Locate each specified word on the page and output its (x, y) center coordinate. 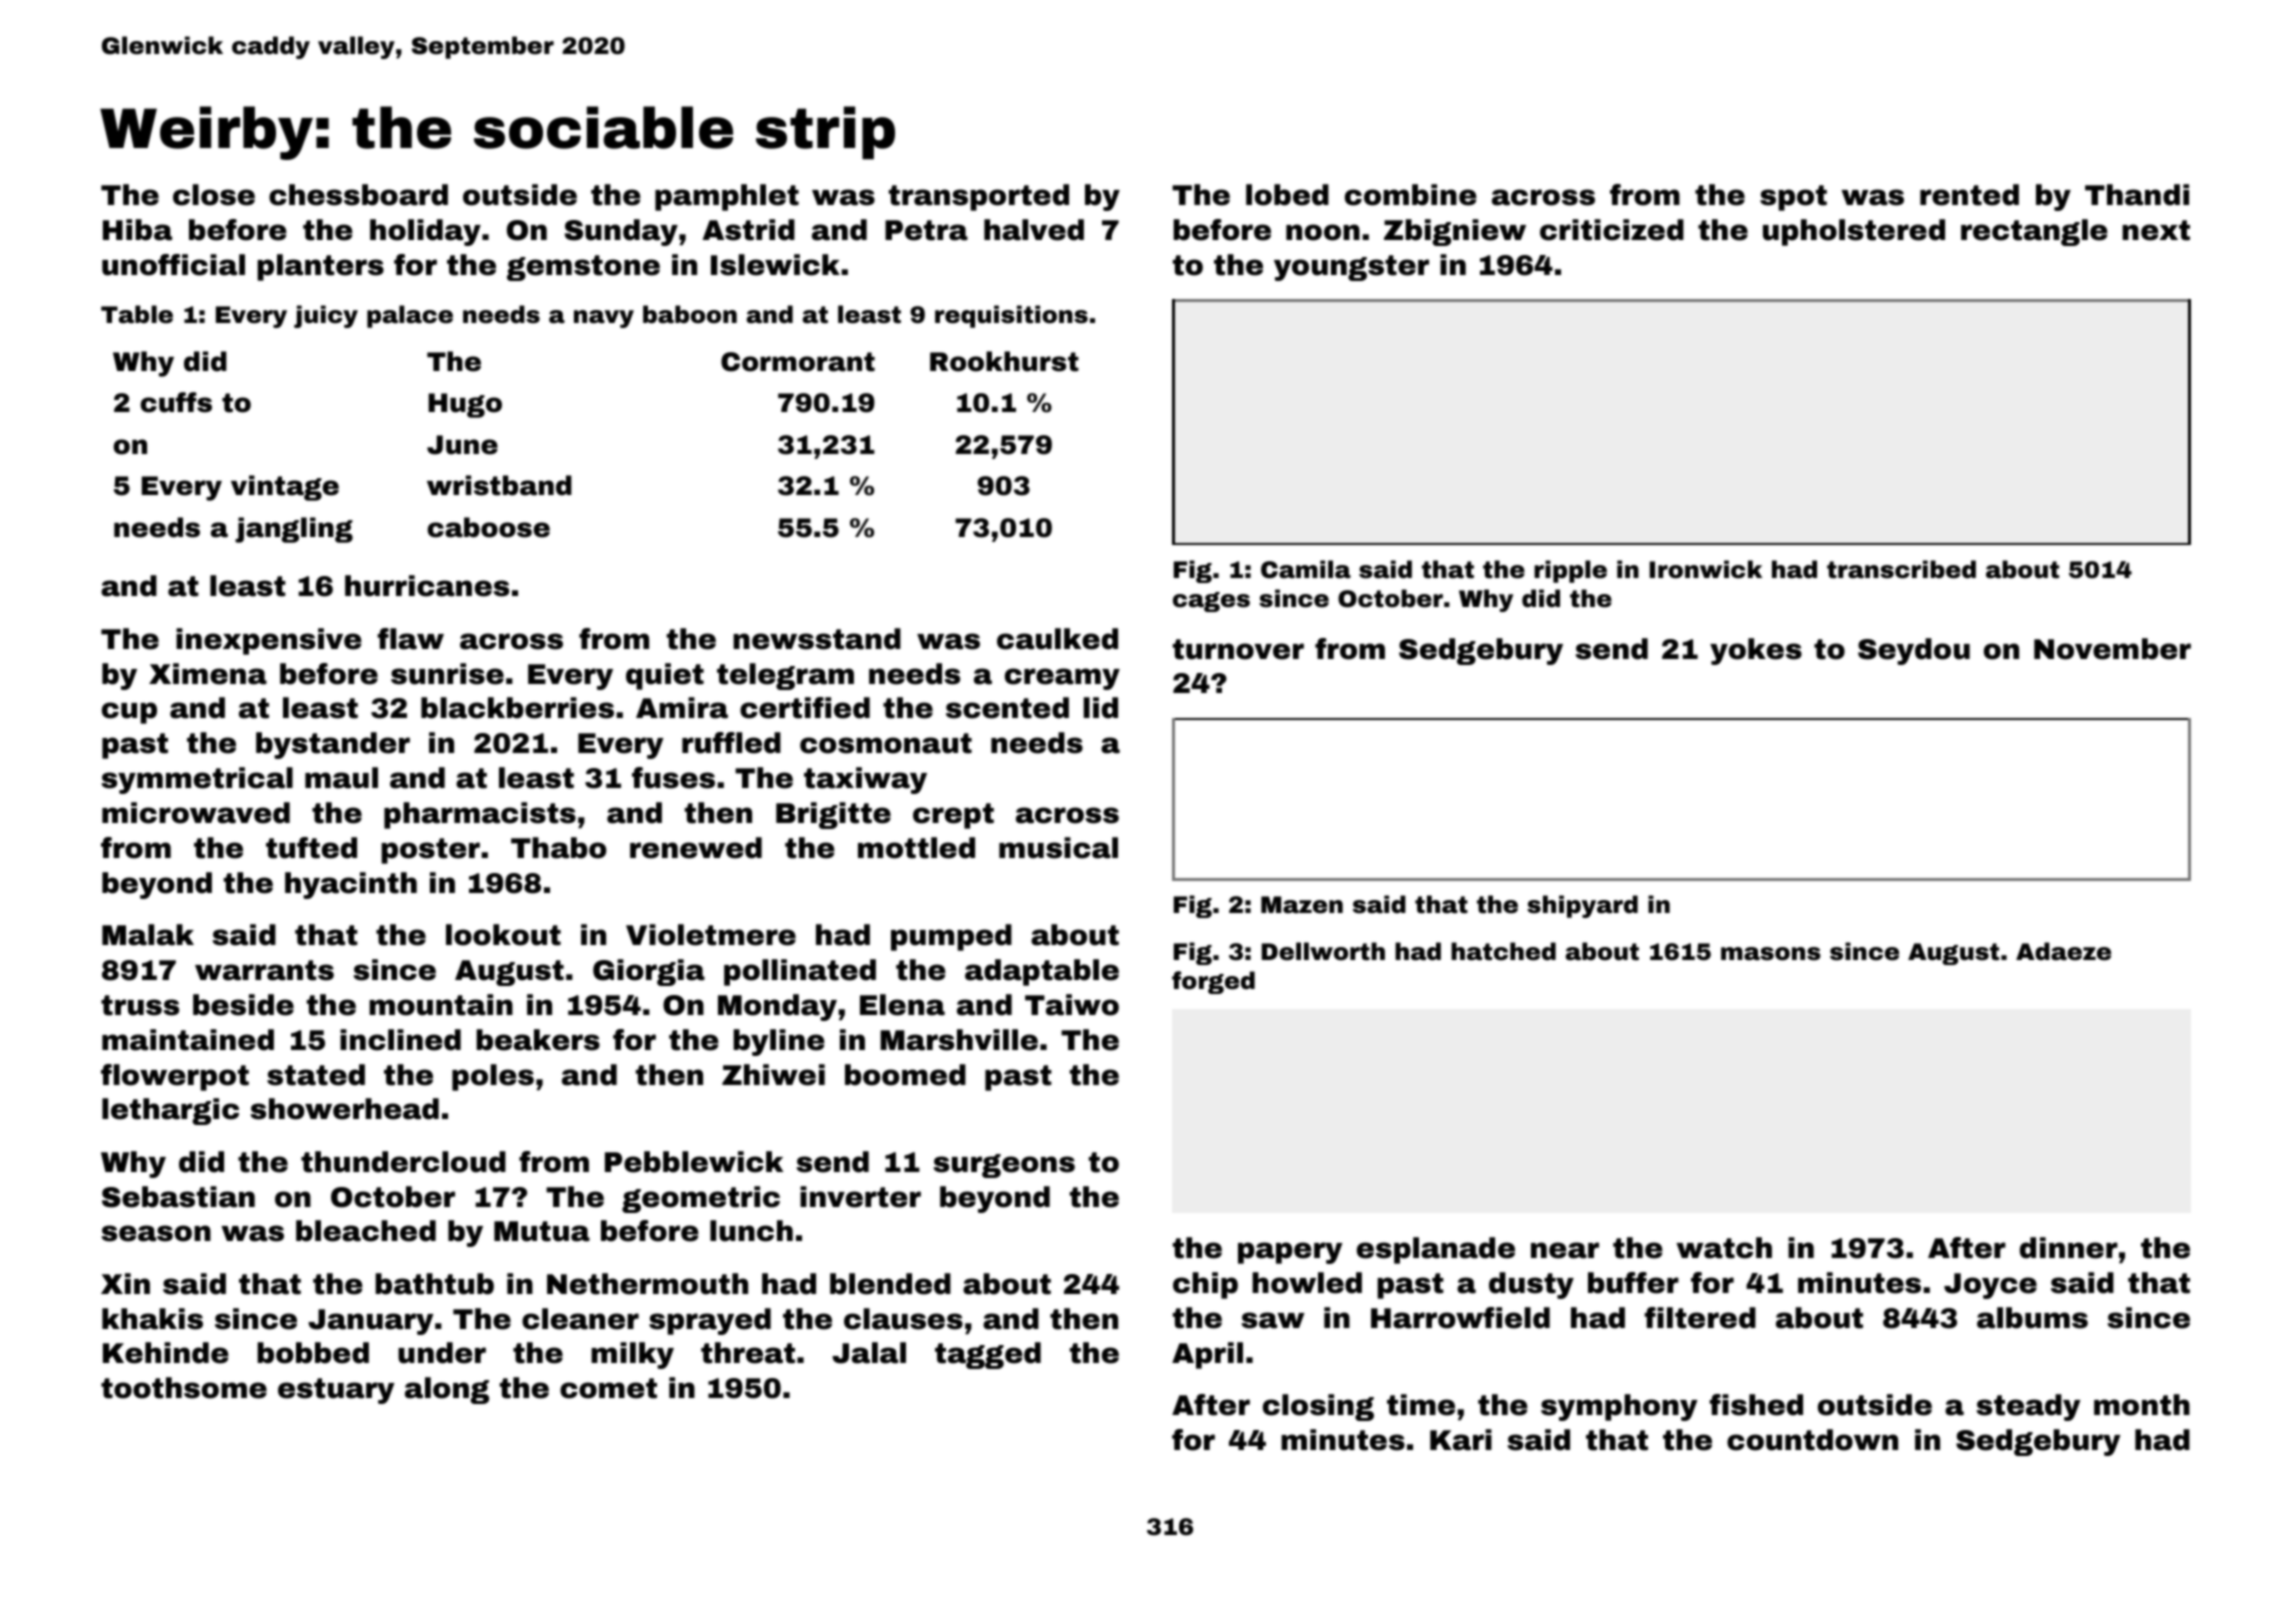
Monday (777, 1007)
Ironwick (1706, 569)
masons (1771, 954)
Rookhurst (1004, 361)
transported (979, 197)
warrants (264, 970)
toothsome (184, 1388)
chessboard (358, 195)
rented (1969, 195)
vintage (285, 488)
